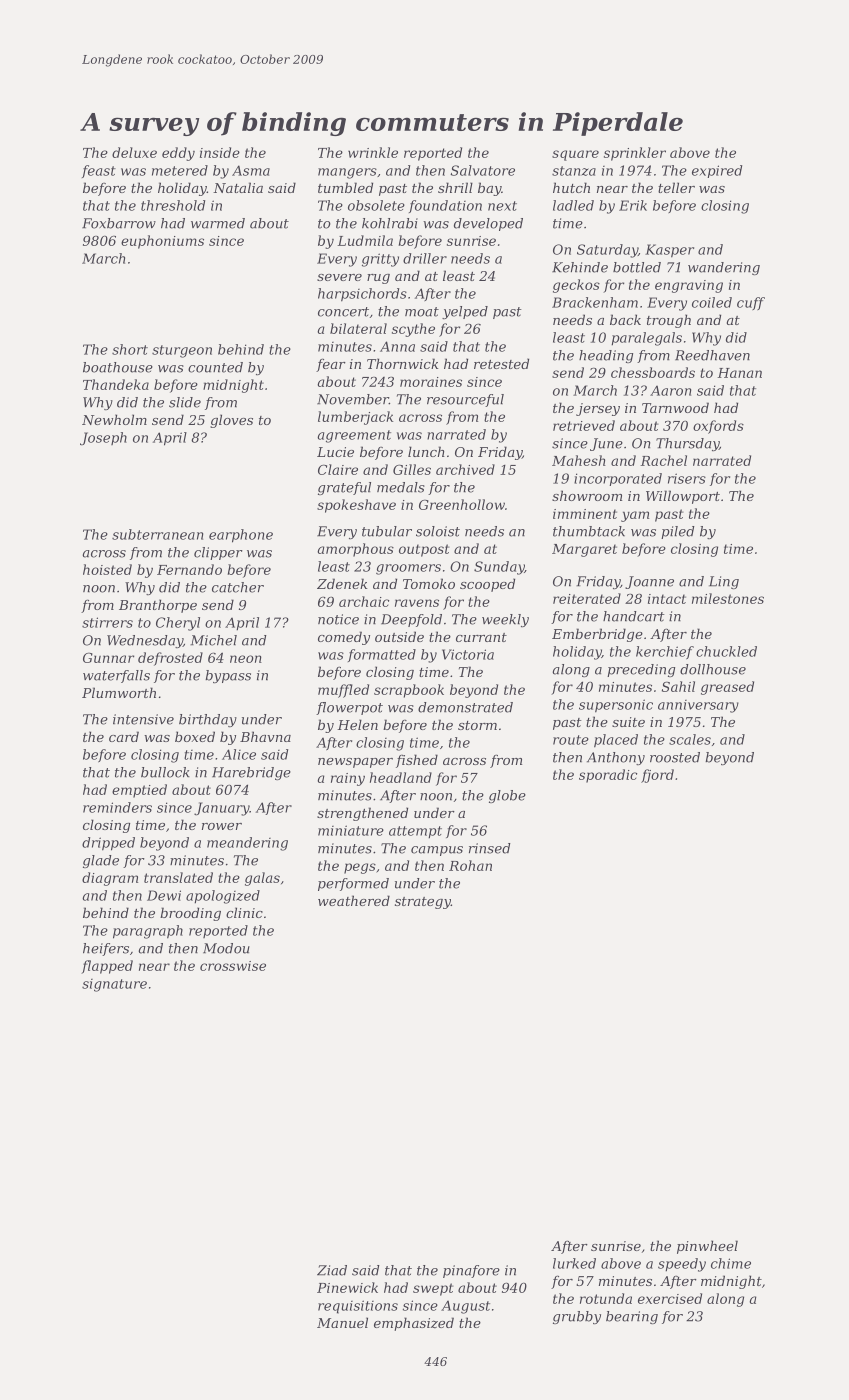 Image resolution: width=849 pixels, height=1400 pixels. I want to click on yelped, so click(465, 312).
